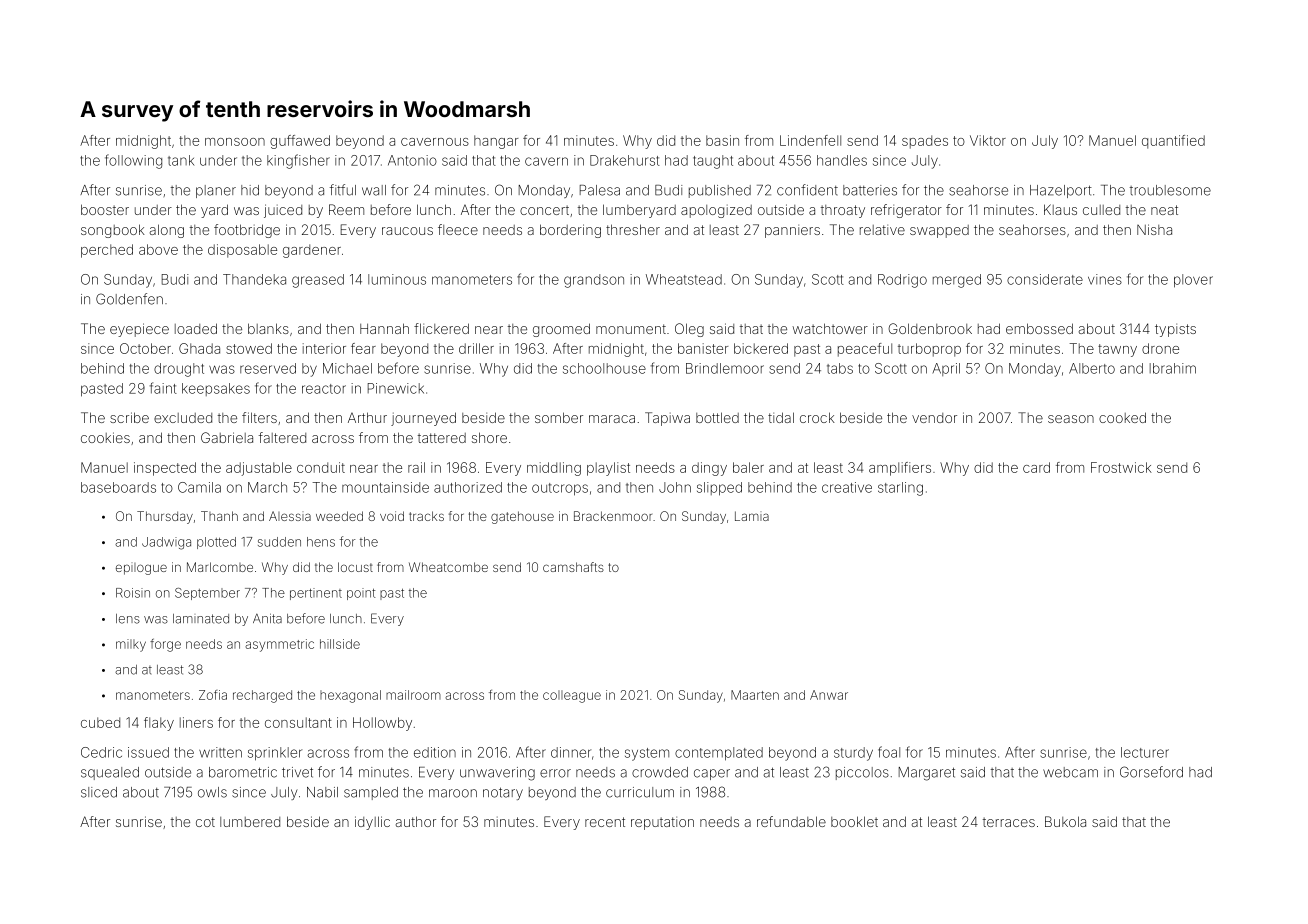 This image has width=1308, height=924. Describe the element at coordinates (489, 437) in the image. I see `shore` at that location.
